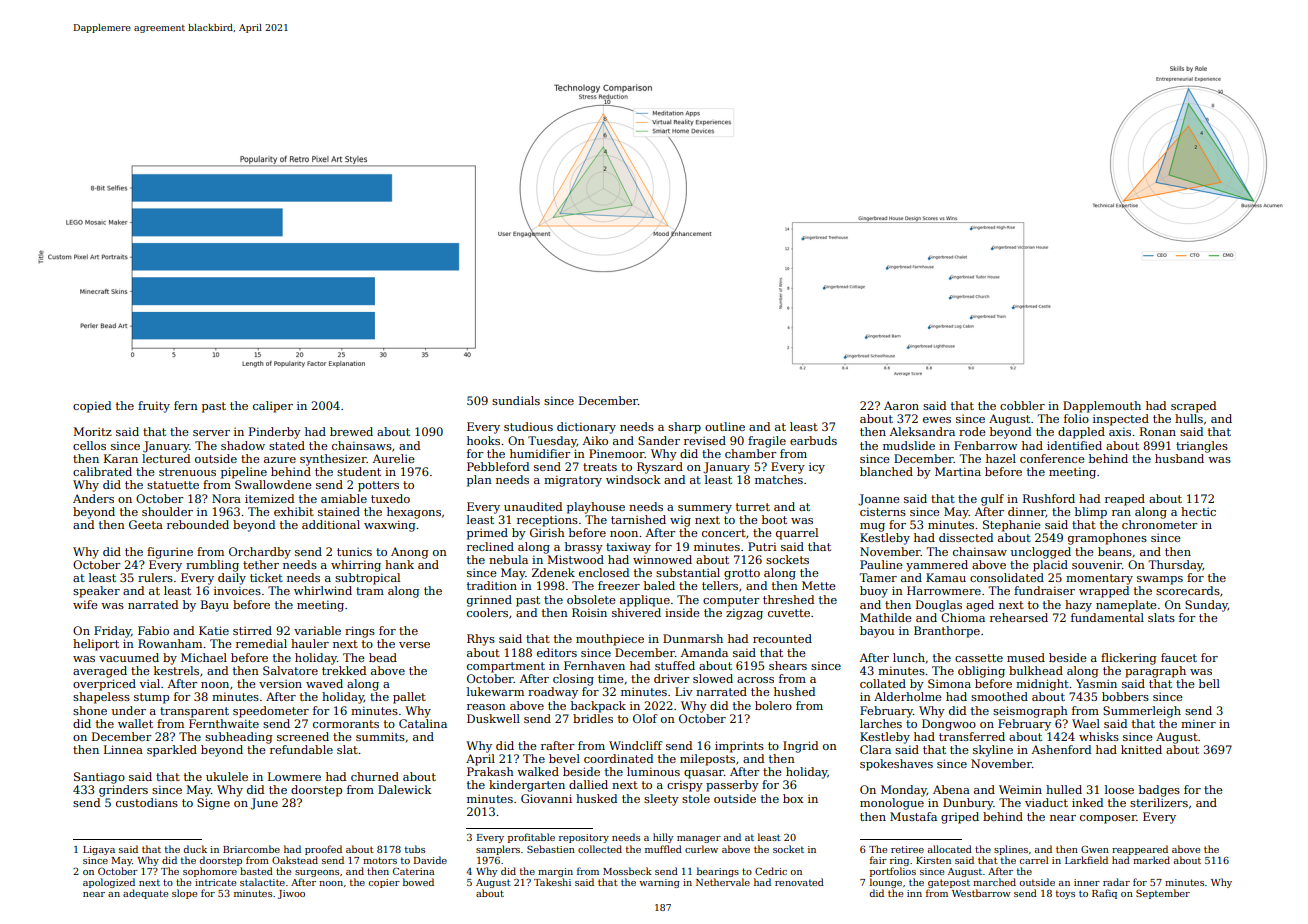 This screenshot has width=1308, height=924. What do you see at coordinates (151, 698) in the screenshot?
I see `stump` at bounding box center [151, 698].
